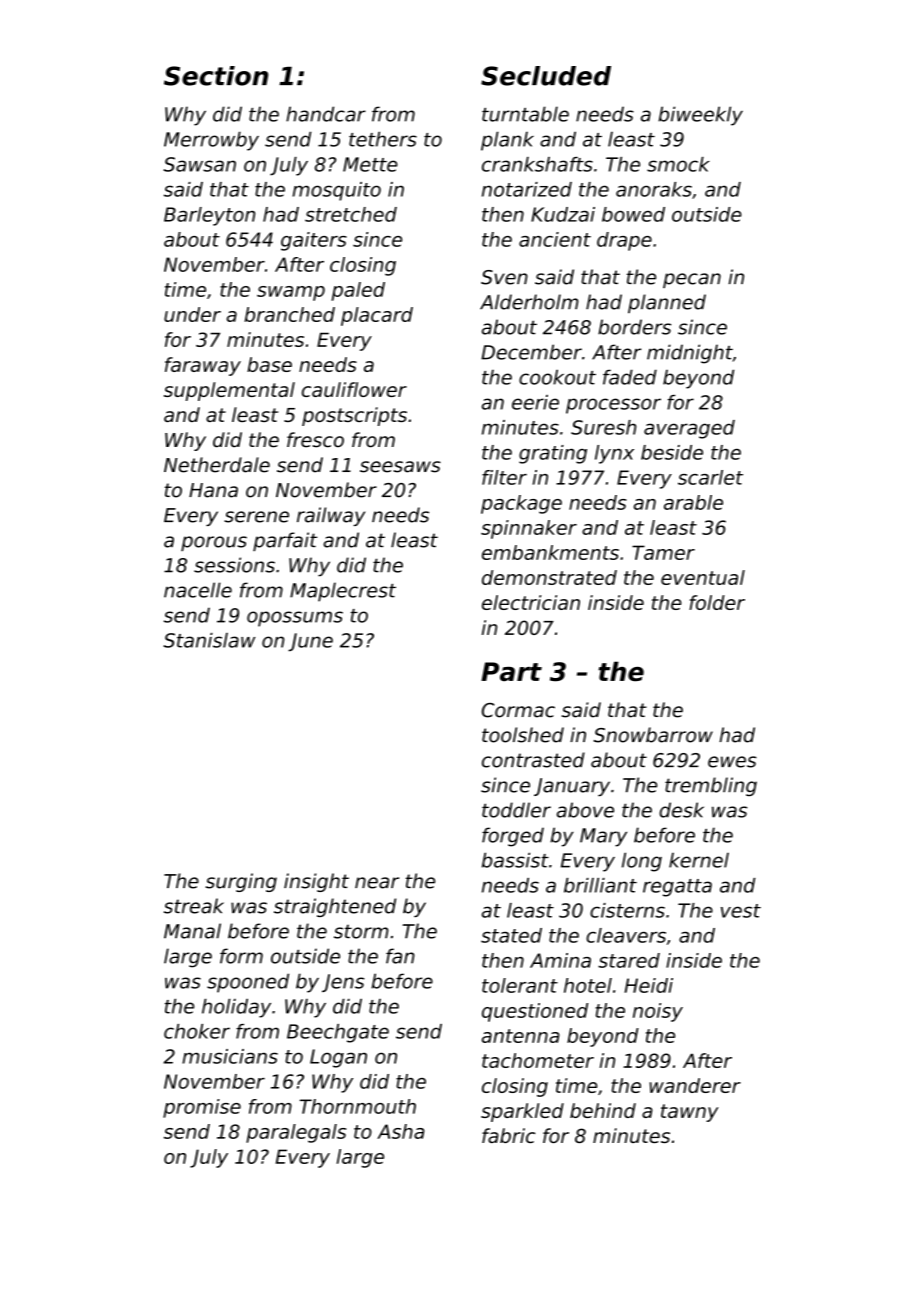 Image resolution: width=924 pixels, height=1311 pixels. I want to click on crankshafts, so click(537, 164).
